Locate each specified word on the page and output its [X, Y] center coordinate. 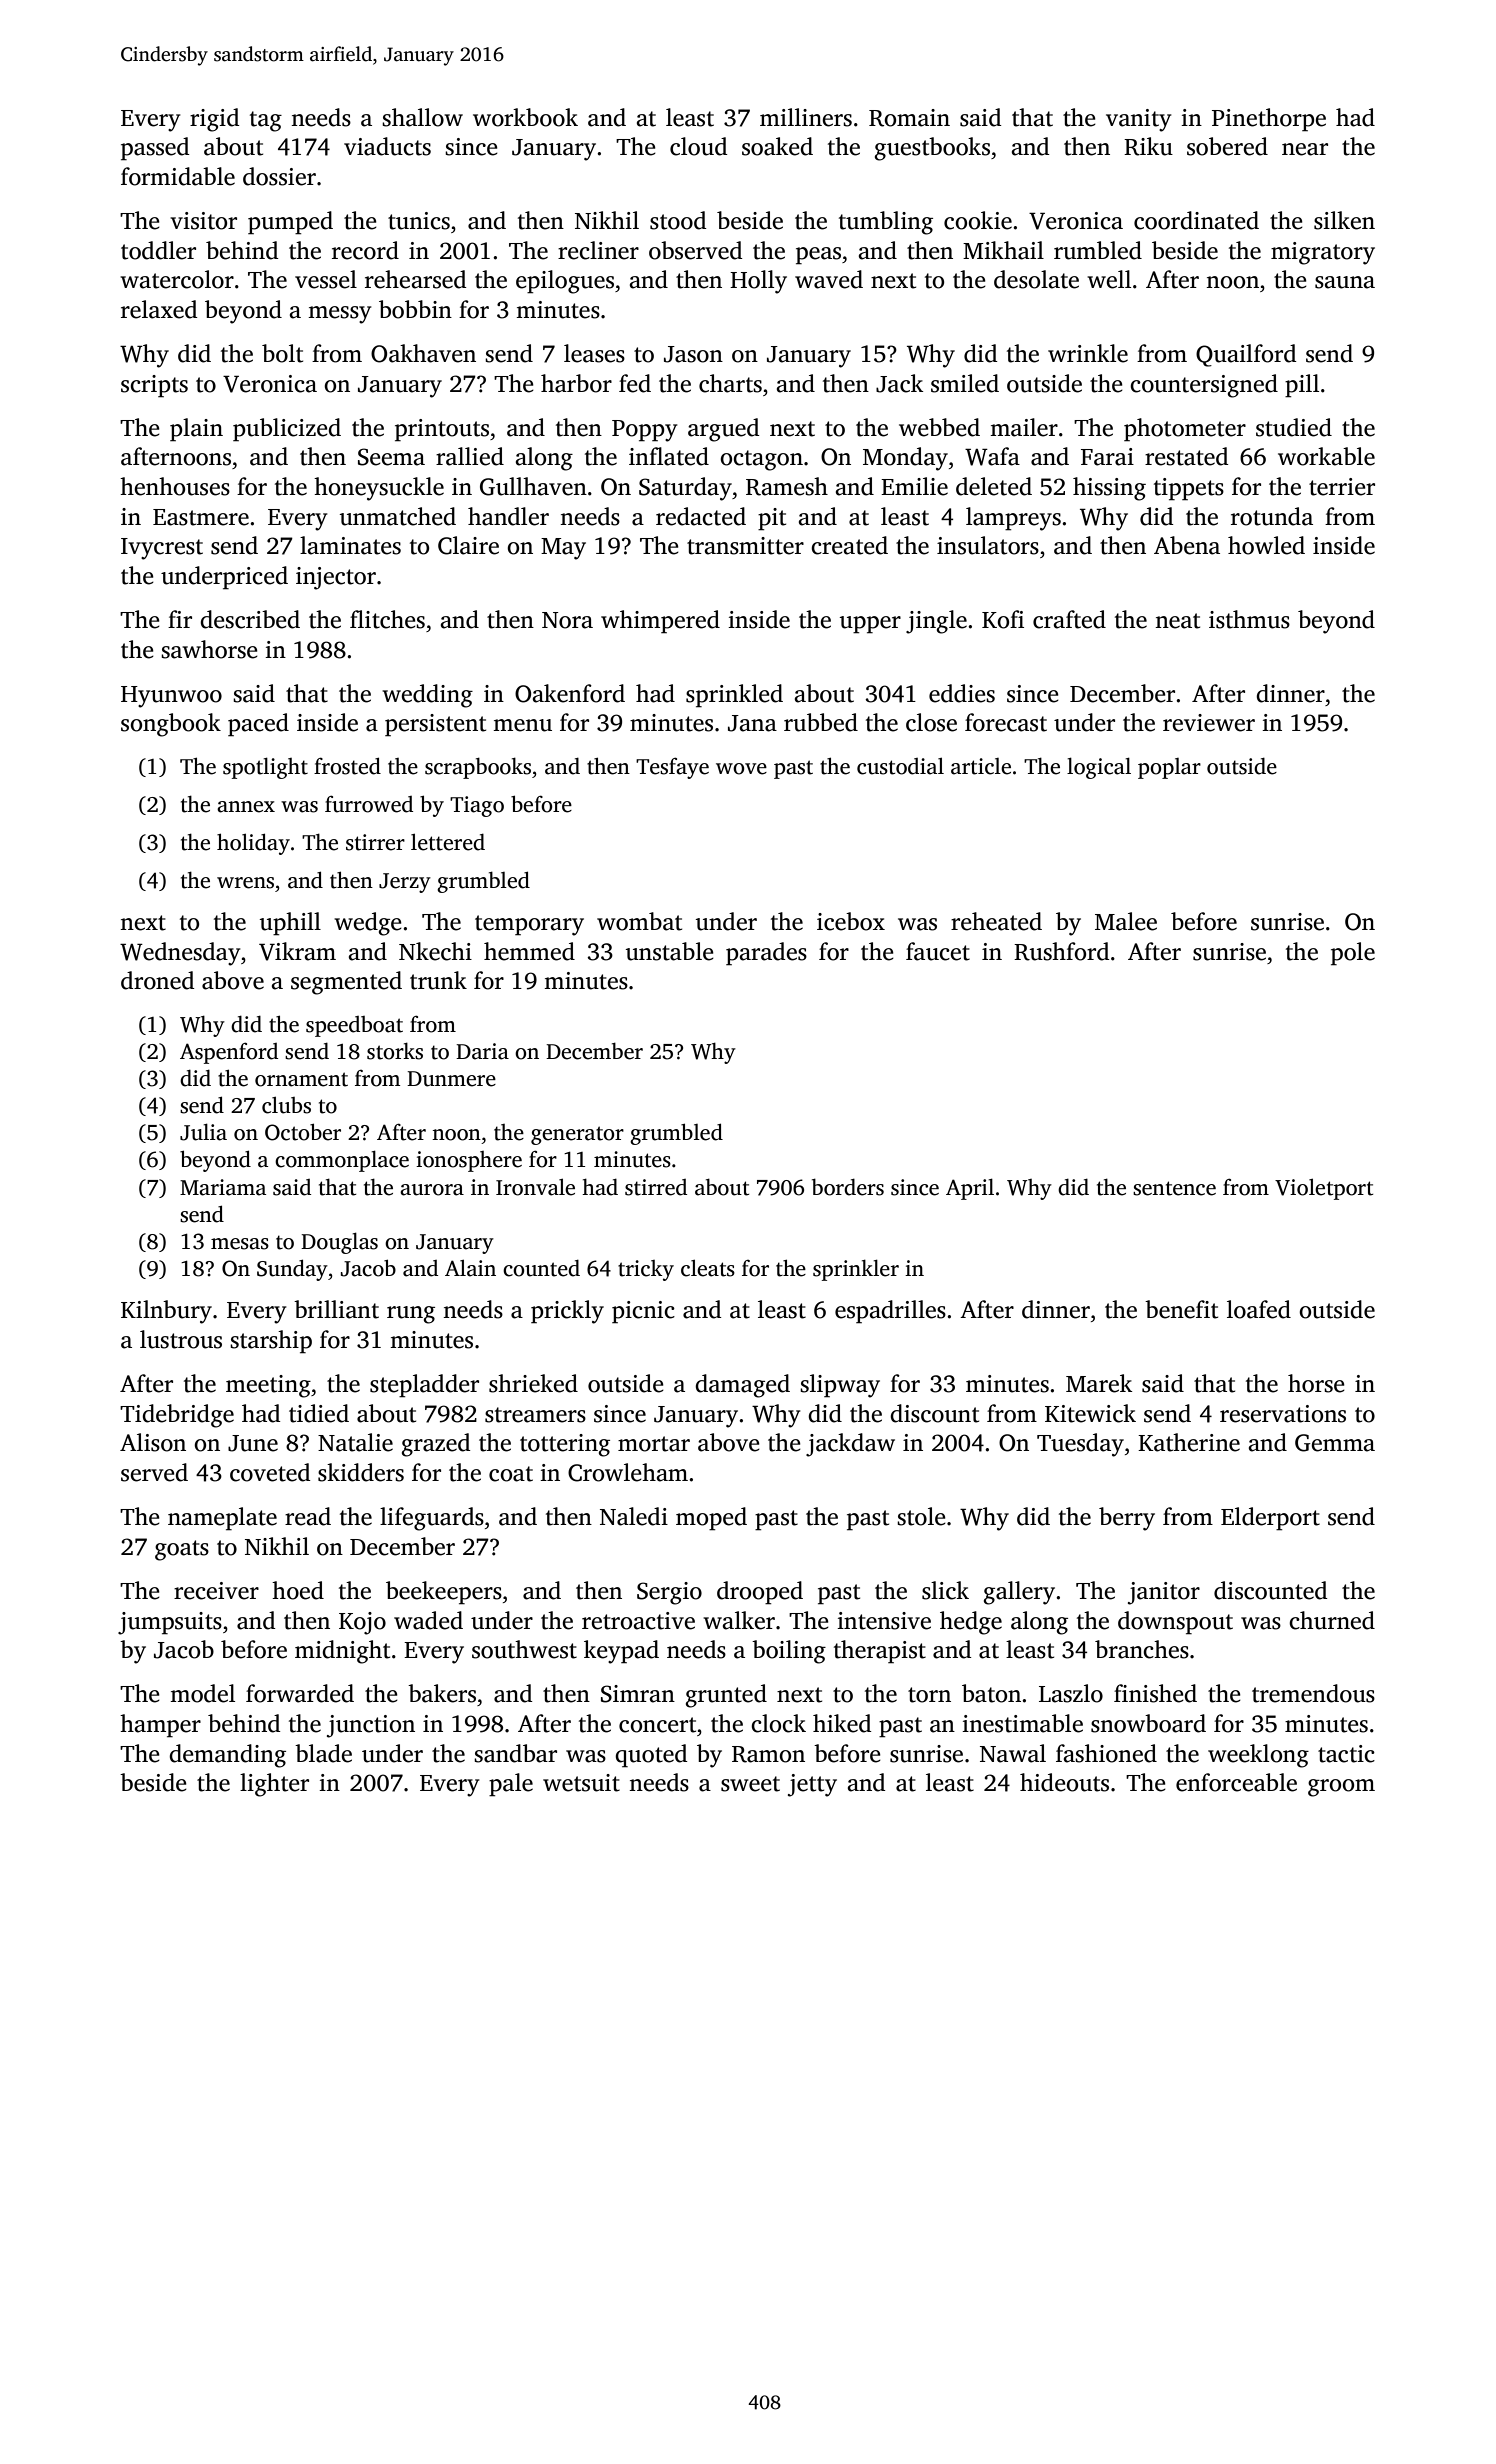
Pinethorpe [1269, 120]
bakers [442, 1693]
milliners [806, 117]
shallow [422, 117]
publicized [287, 430]
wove [741, 769]
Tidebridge [177, 1416]
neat [1177, 621]
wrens [245, 883]
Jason [693, 354]
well [1109, 279]
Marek [1099, 1383]
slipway [840, 1386]
